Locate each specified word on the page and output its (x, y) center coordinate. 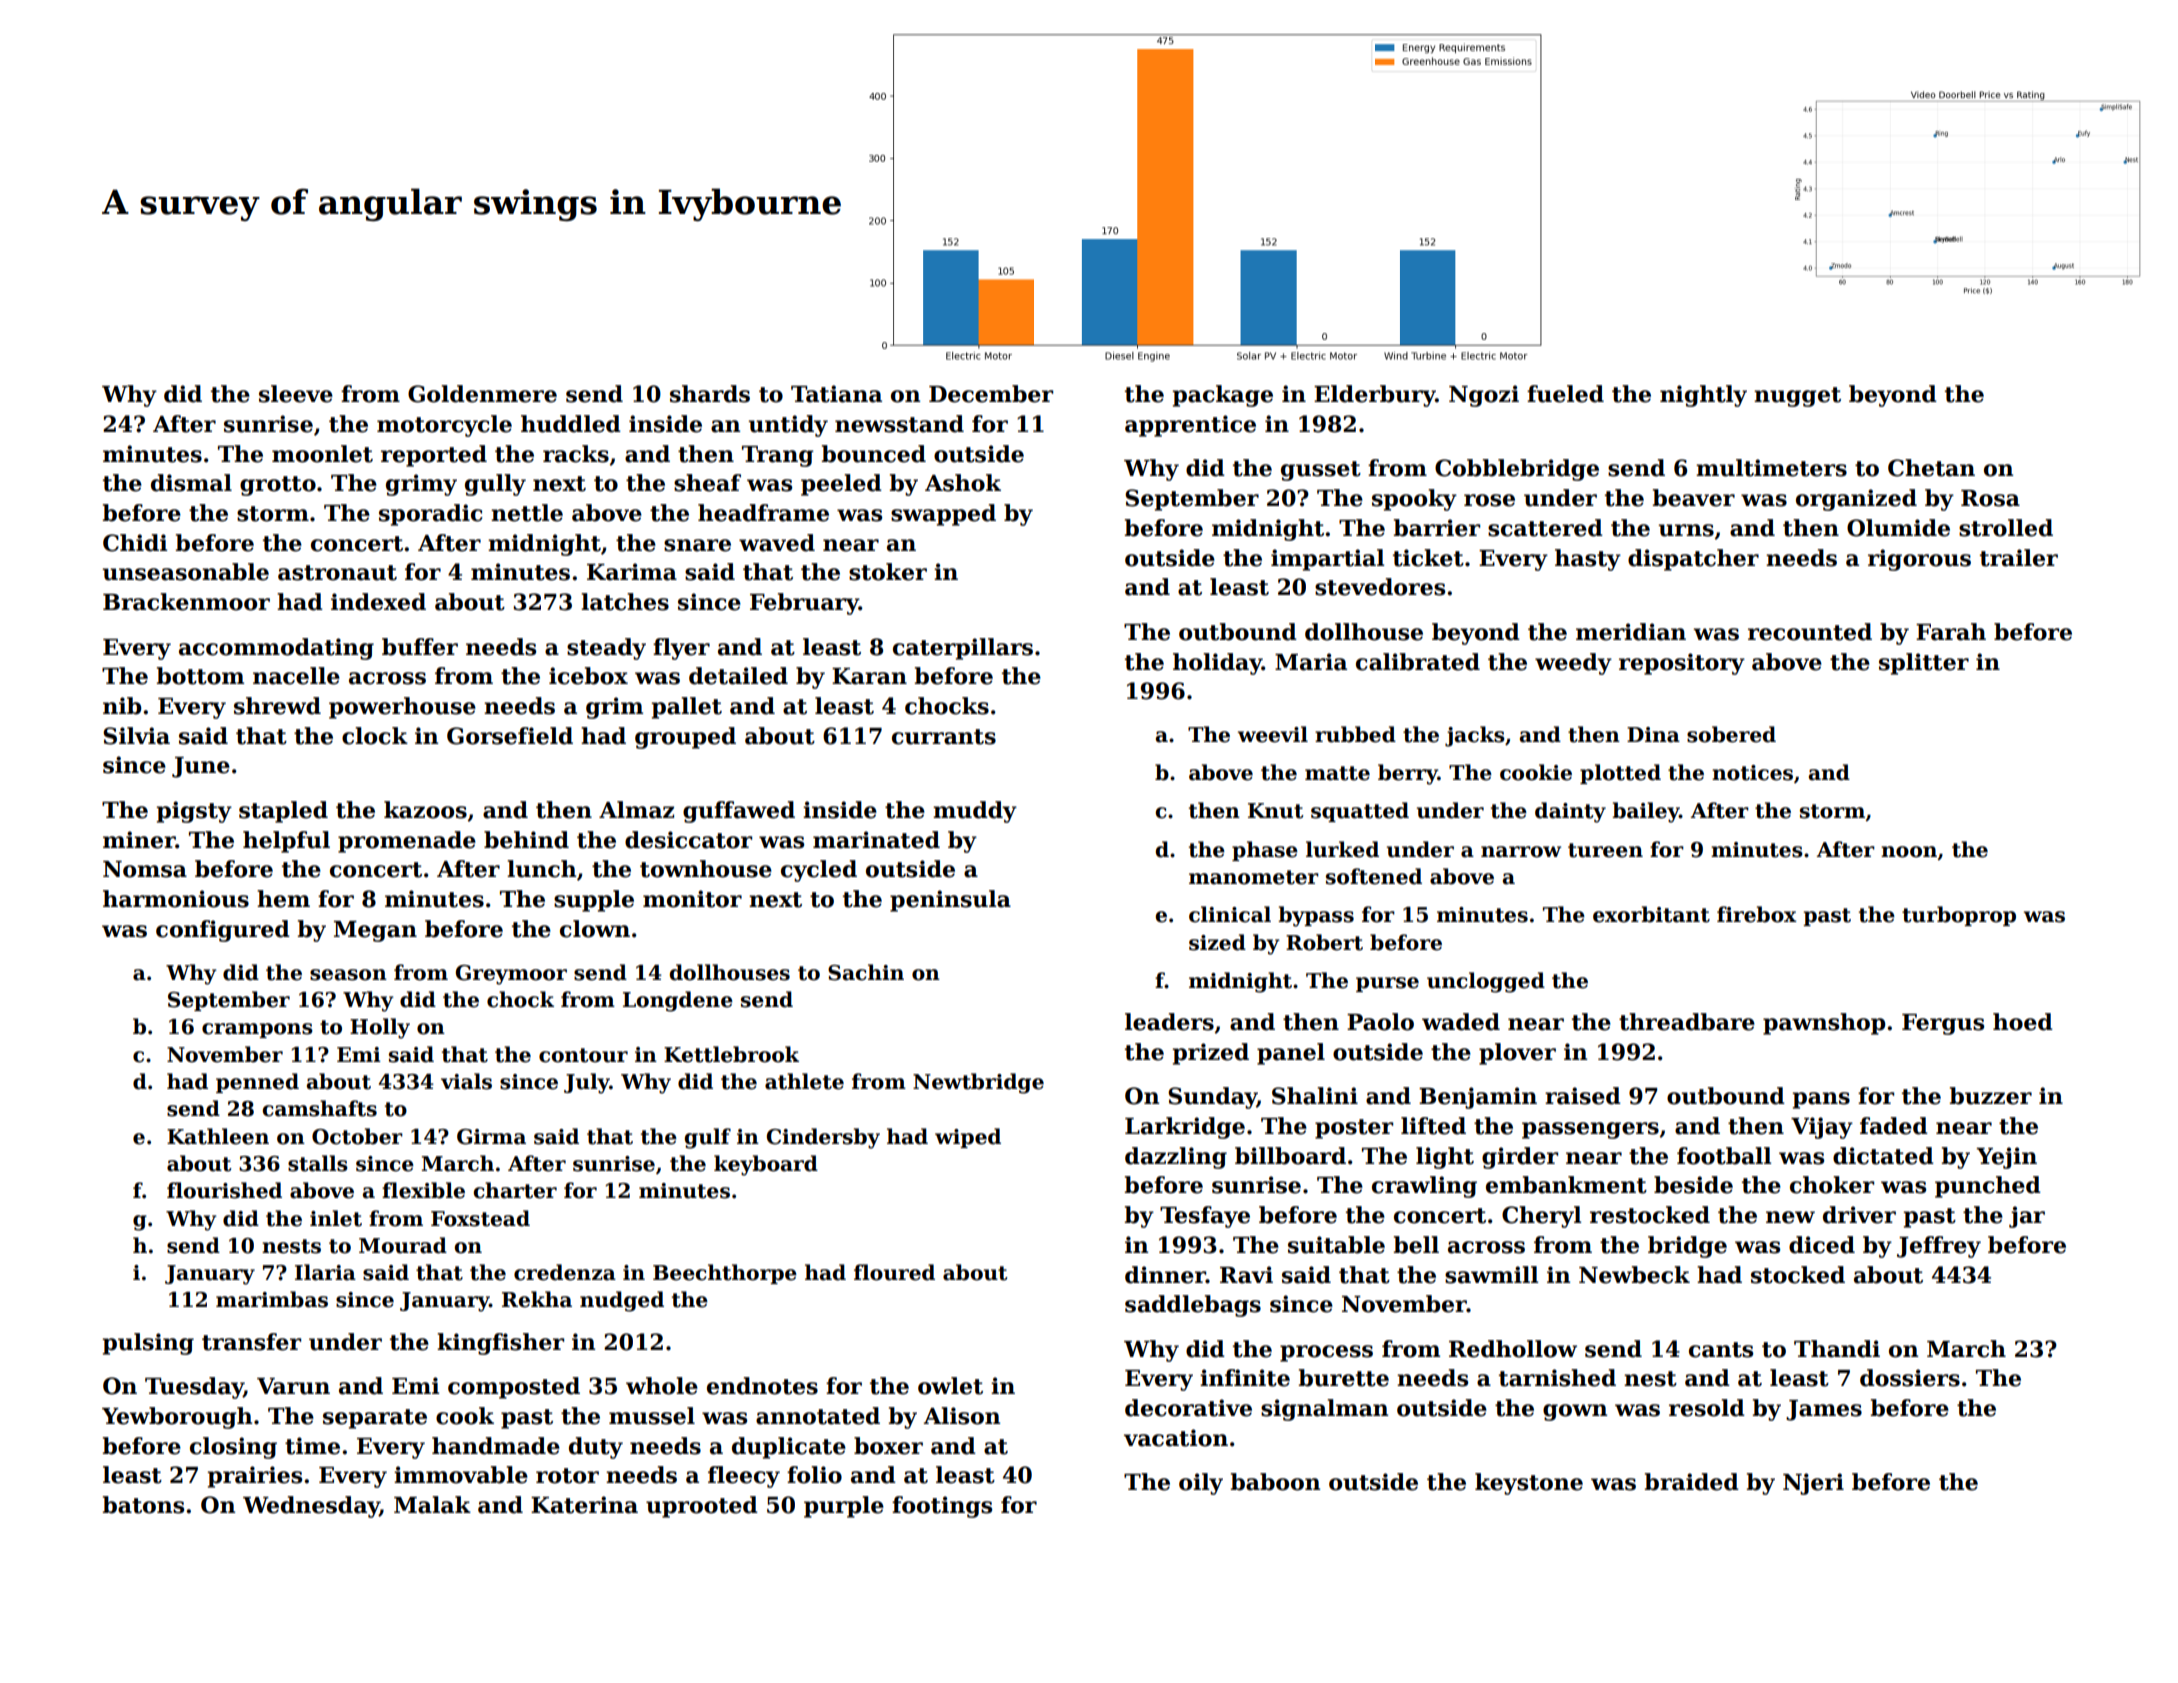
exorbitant (1651, 914)
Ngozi (1484, 396)
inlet (336, 1218)
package (1222, 396)
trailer (2019, 558)
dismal (191, 483)
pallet (686, 708)
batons (143, 1505)
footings (942, 1507)
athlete (804, 1081)
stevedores (1380, 587)
